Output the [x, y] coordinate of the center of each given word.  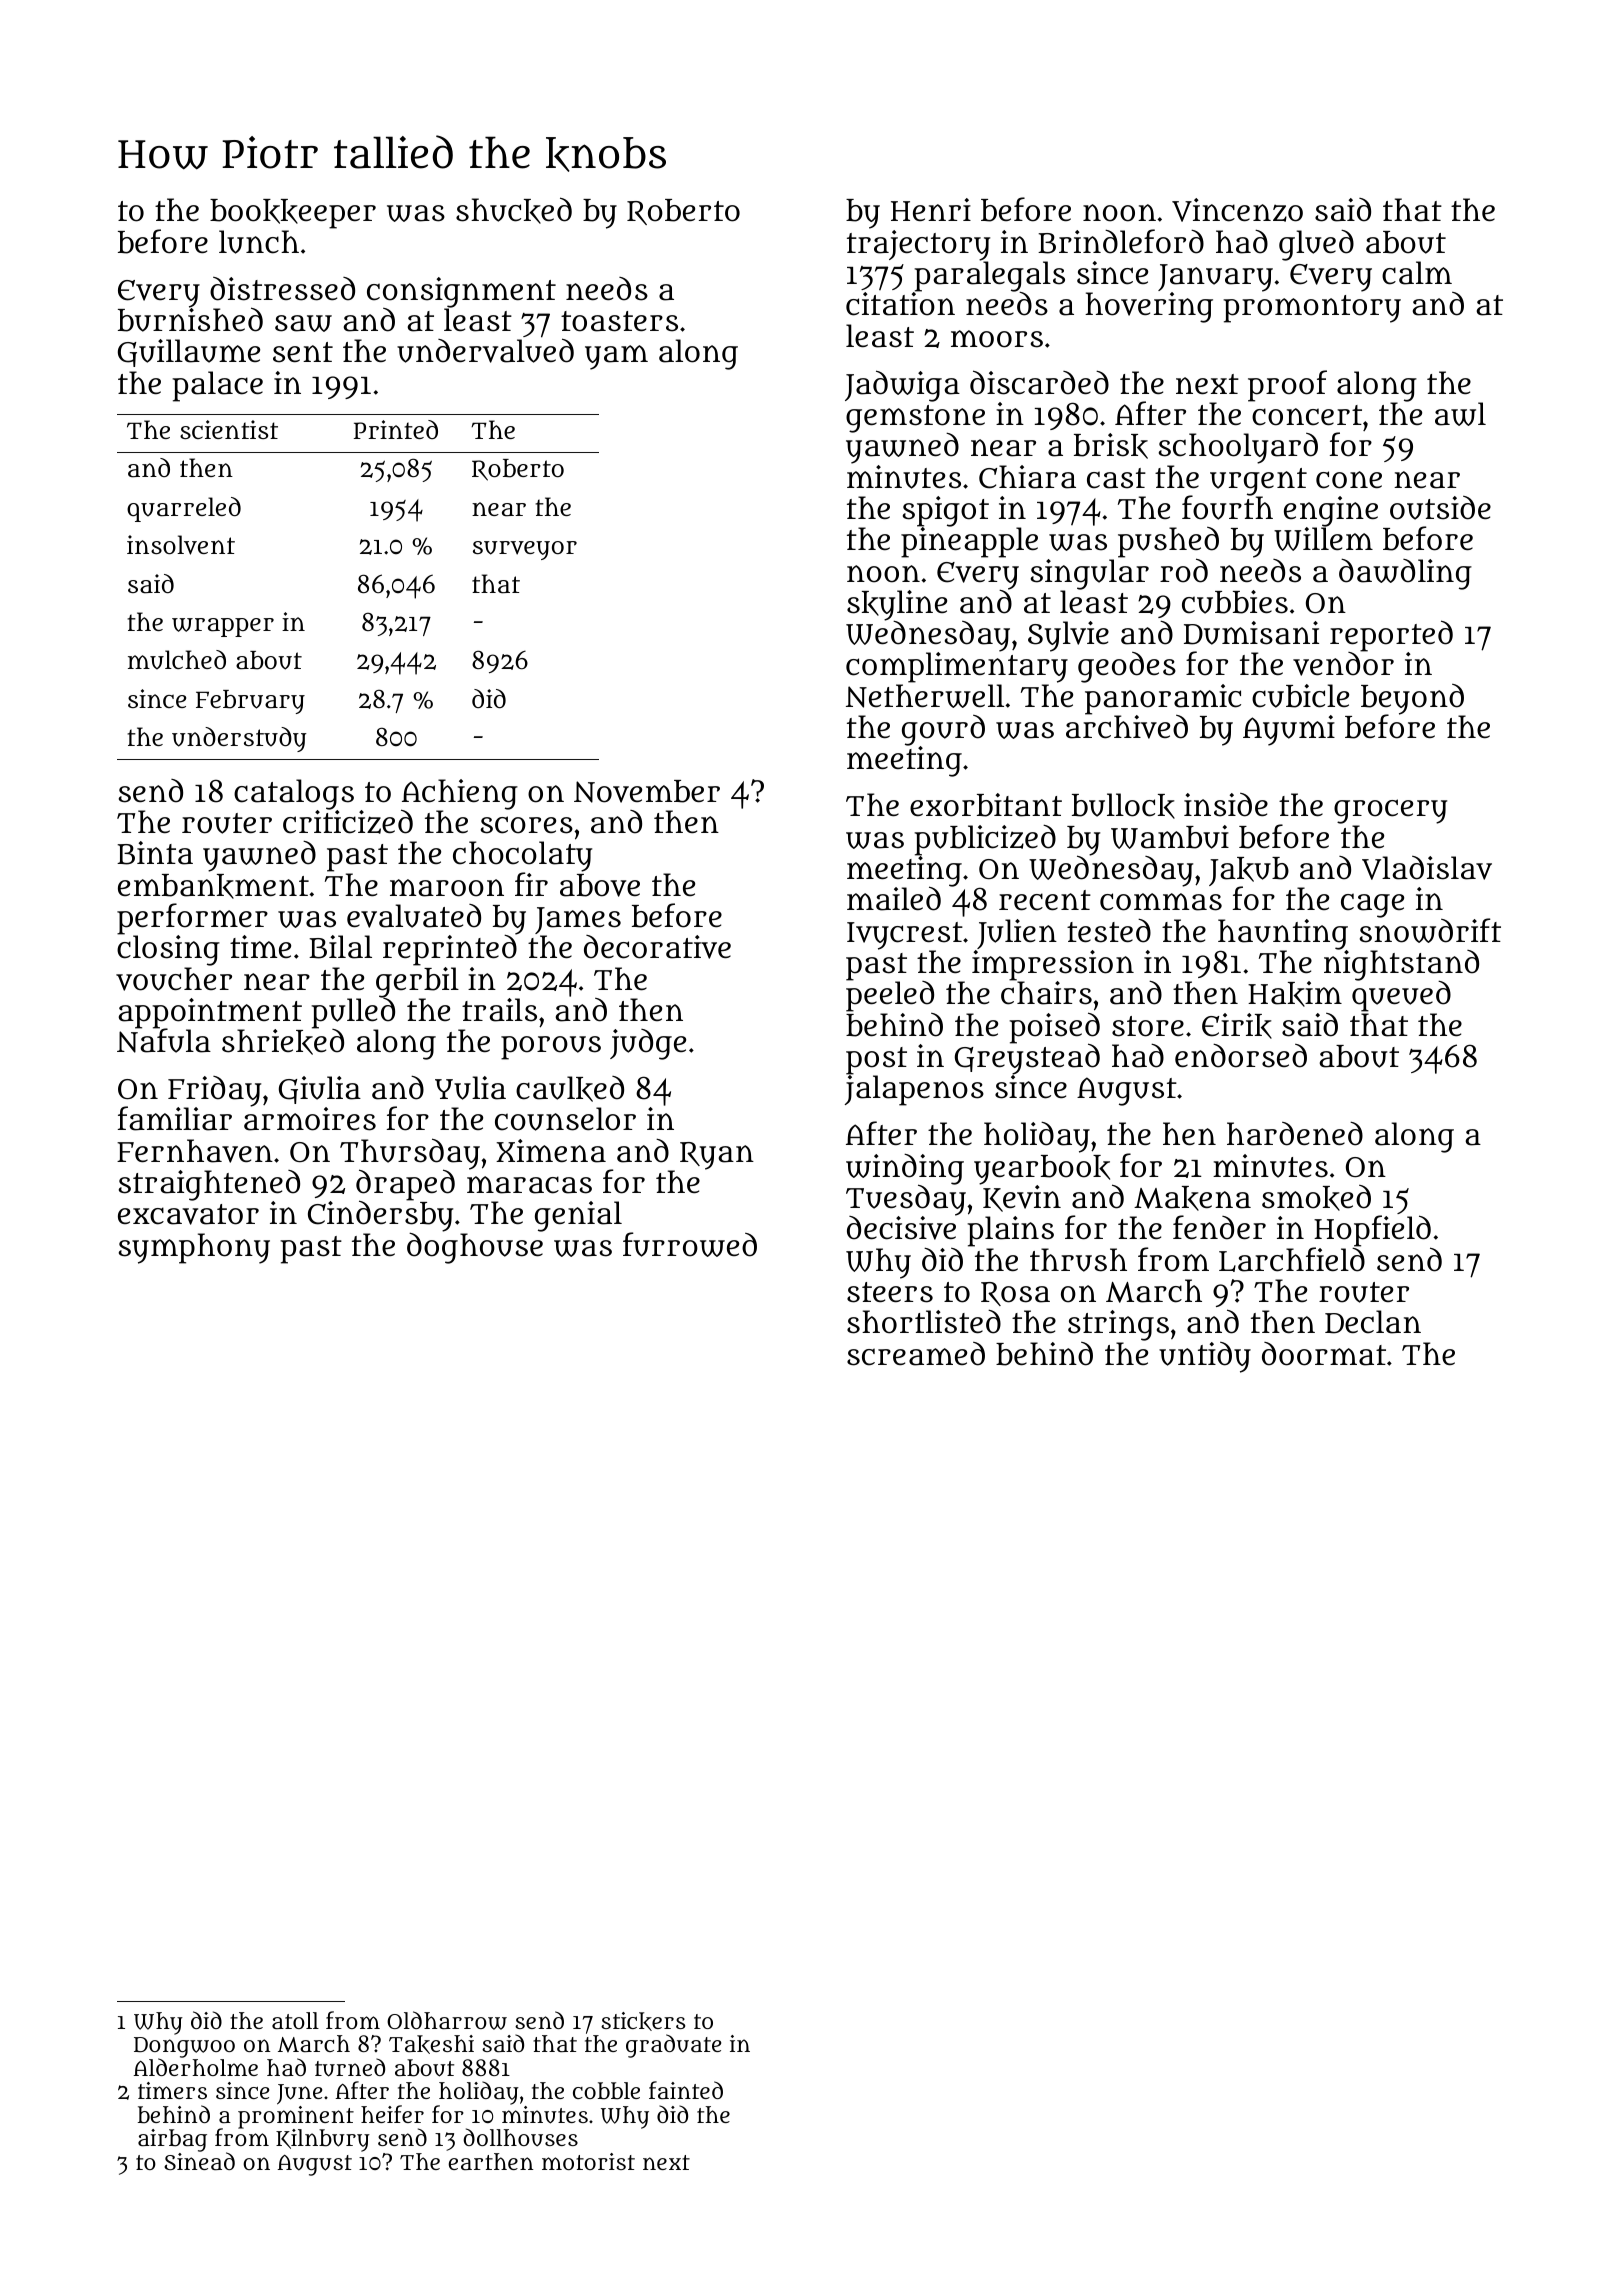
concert [1307, 415]
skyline [897, 605]
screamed [916, 1354]
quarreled [184, 509]
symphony [194, 1248]
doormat [1324, 1354]
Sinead [199, 2161]
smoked [1316, 1198]
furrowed [690, 1244]
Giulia [320, 1090]
